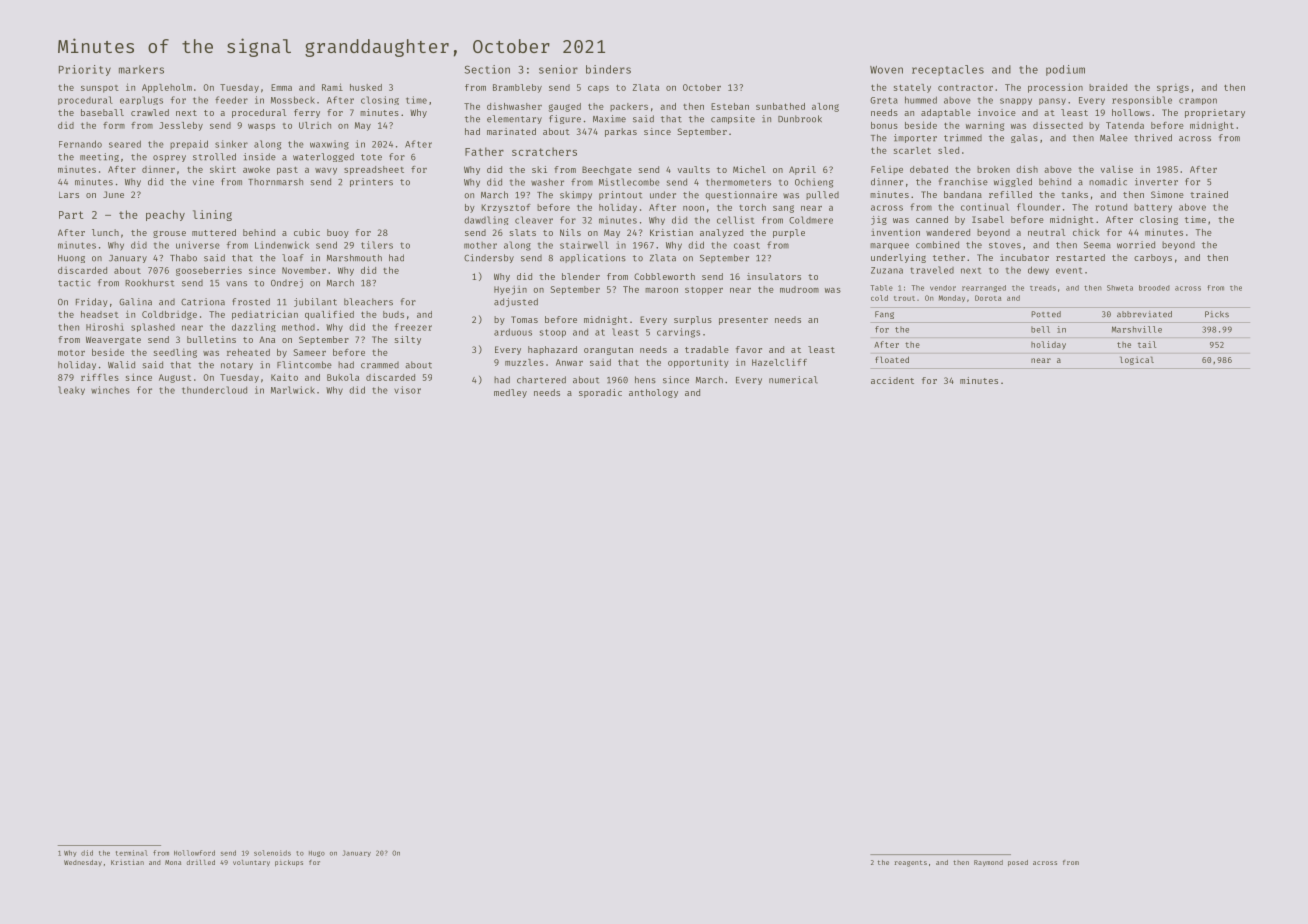 The image size is (1308, 924). What do you see at coordinates (366, 87) in the image?
I see `husked` at bounding box center [366, 87].
